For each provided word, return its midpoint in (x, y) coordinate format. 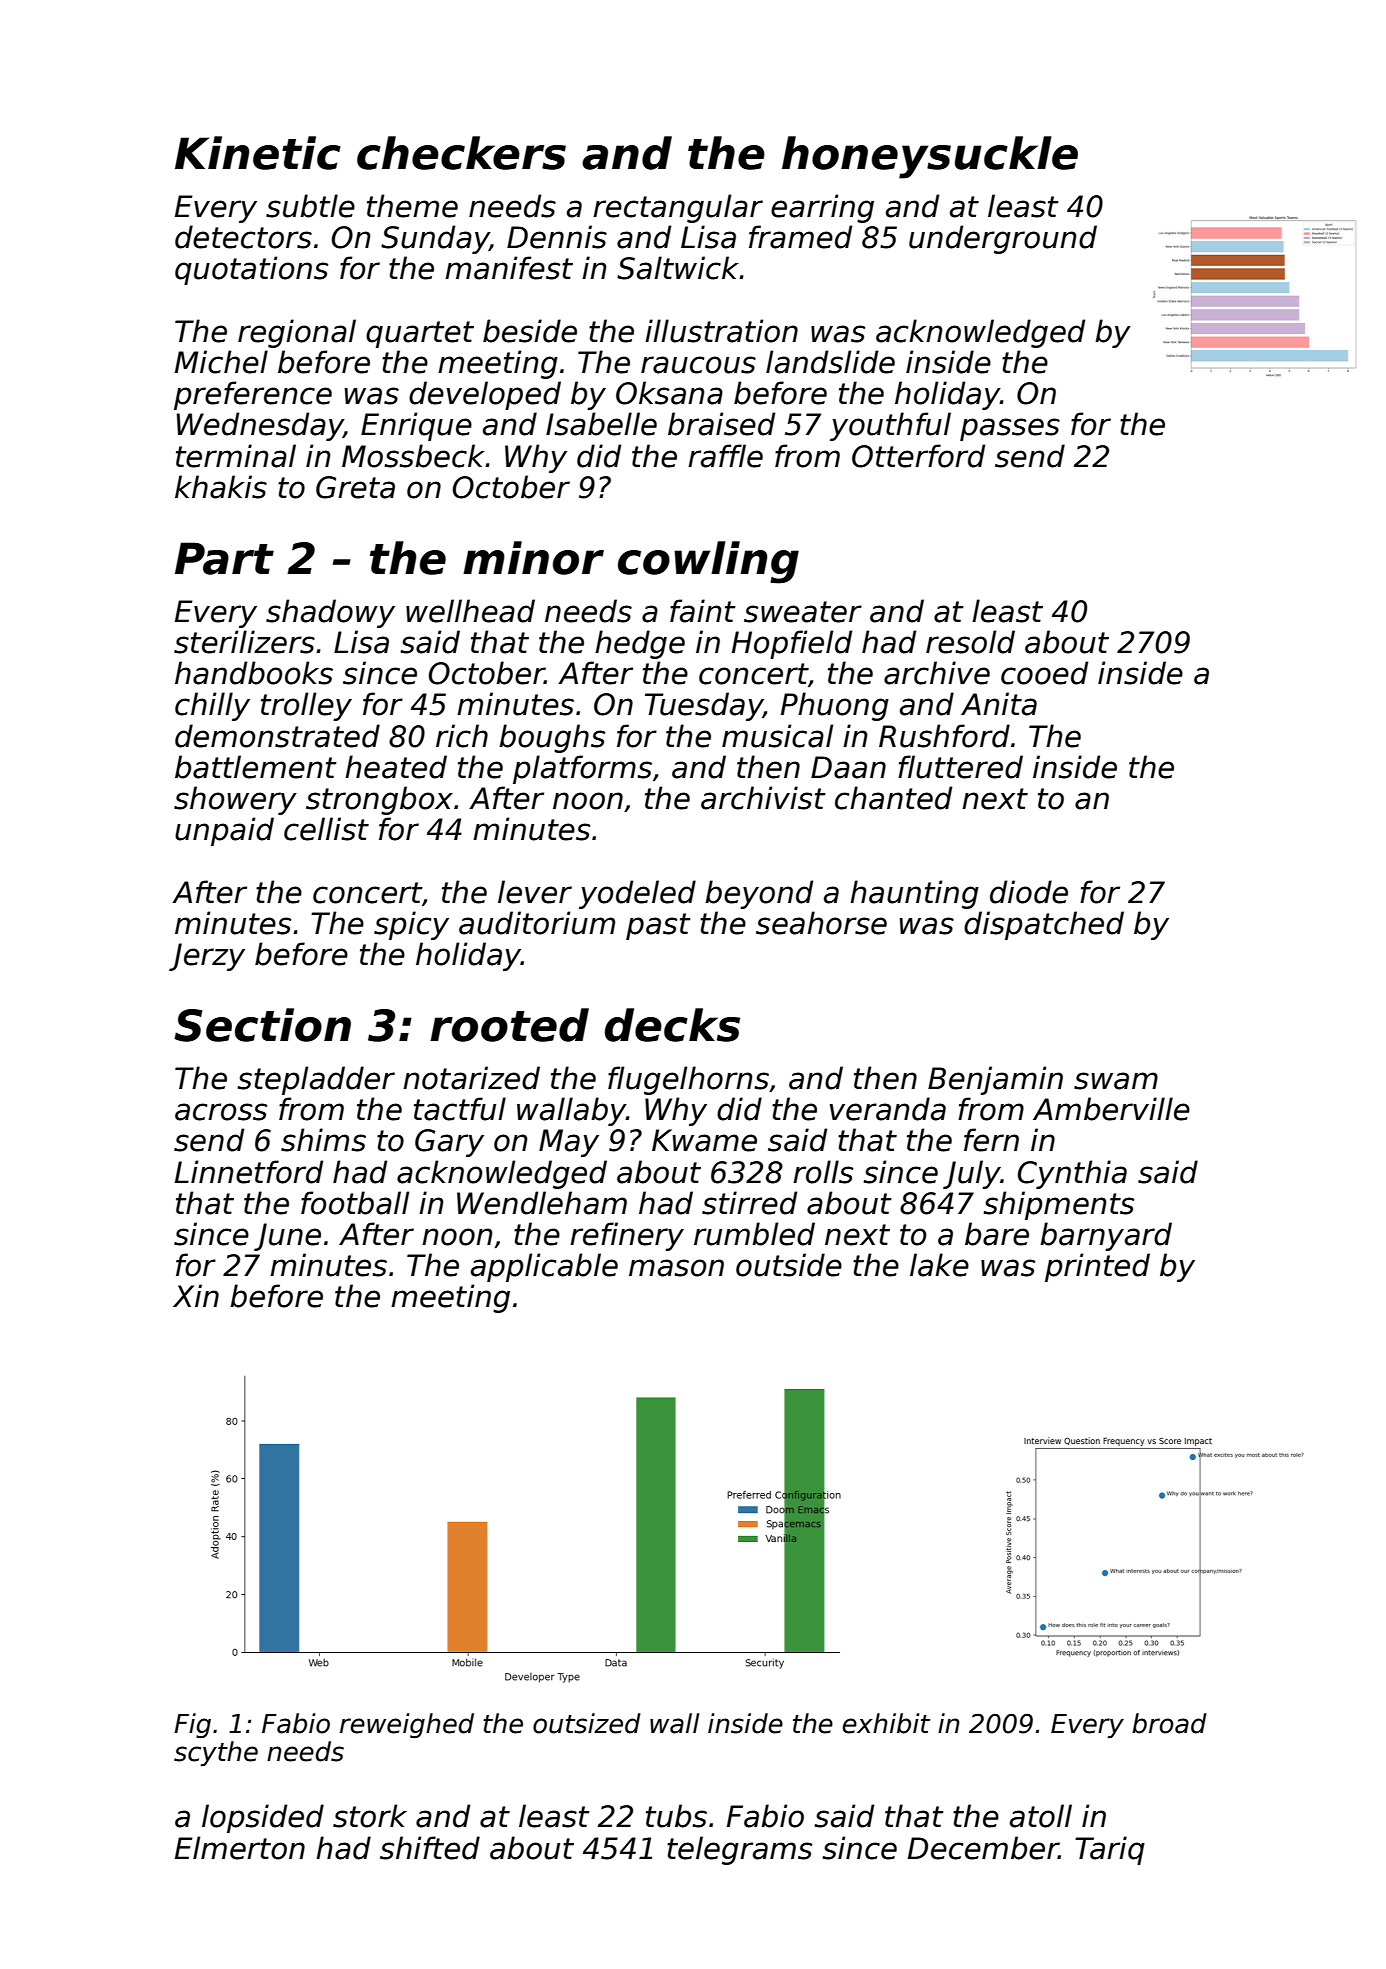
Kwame (704, 1140)
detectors (243, 237)
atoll (1041, 1816)
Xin (196, 1295)
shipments (1059, 1205)
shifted (430, 1848)
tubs (676, 1816)
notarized (471, 1078)
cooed (1044, 673)
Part (224, 558)
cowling (708, 562)
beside (530, 331)
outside (789, 1265)
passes (1010, 429)
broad (1169, 1723)
